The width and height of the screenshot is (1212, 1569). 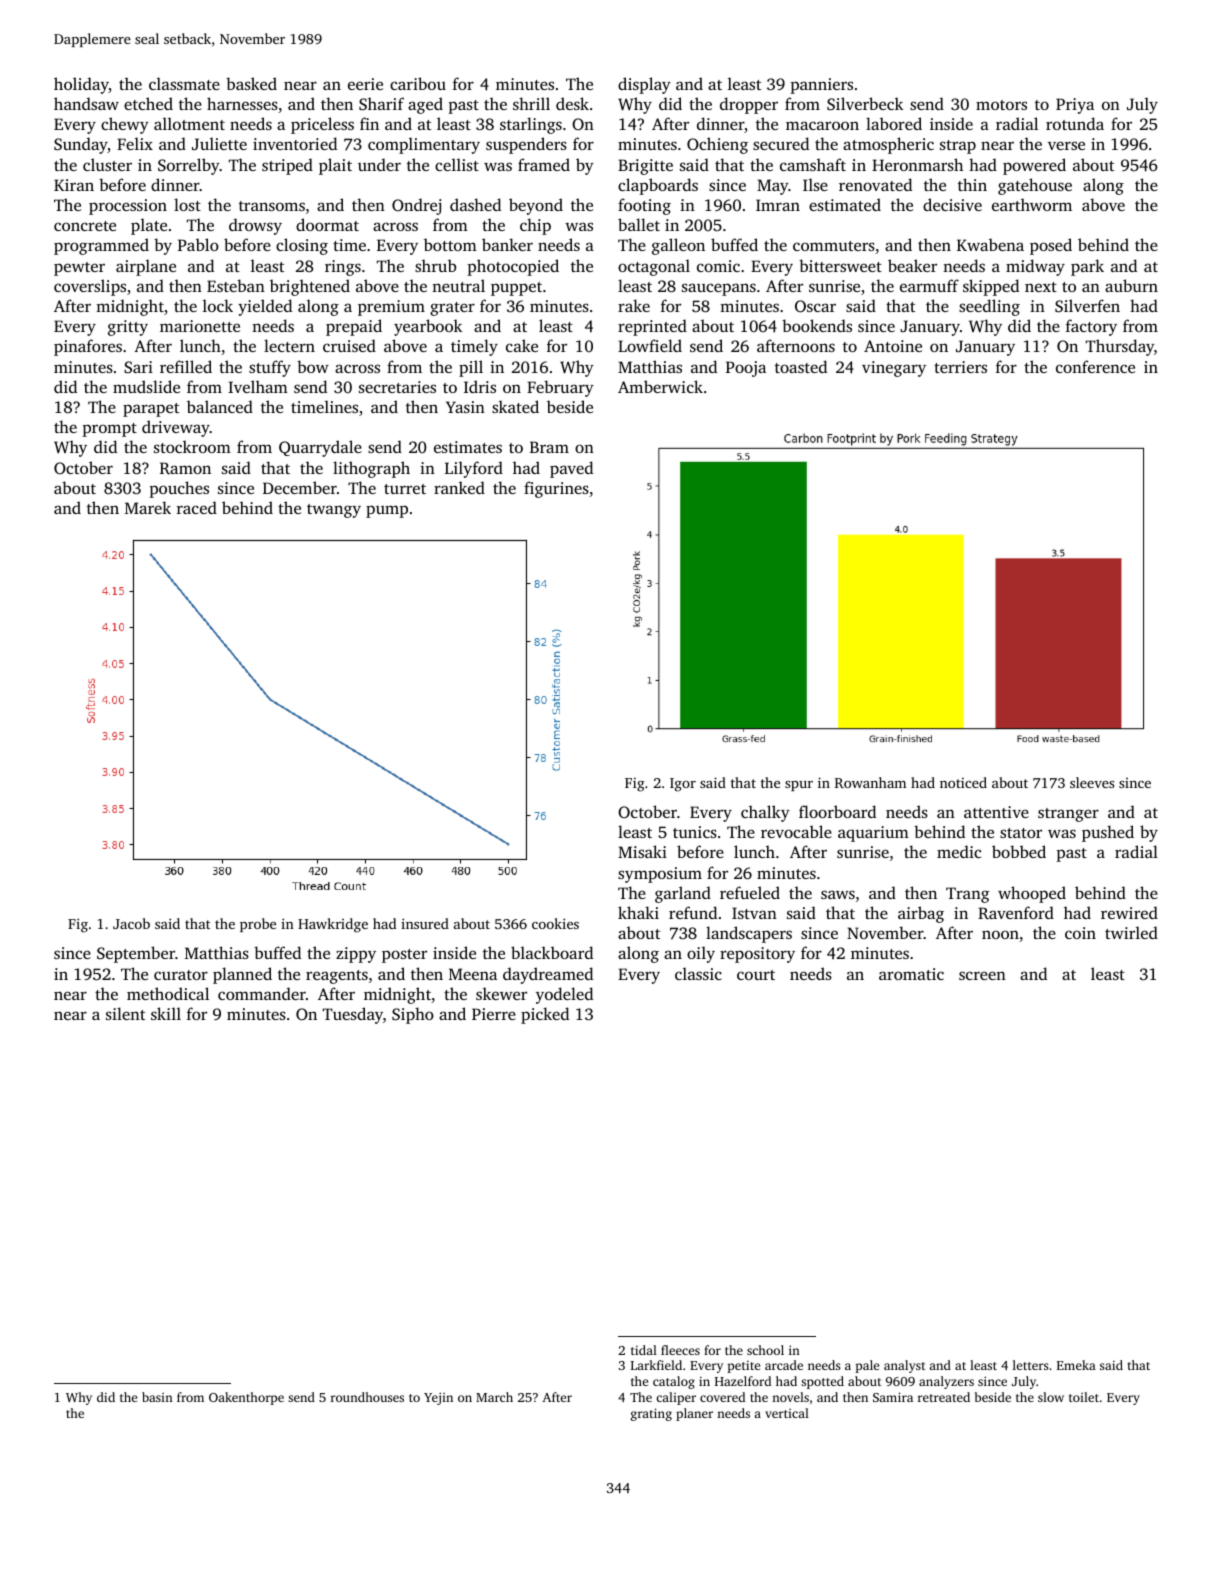 What do you see at coordinates (904, 1366) in the screenshot?
I see `analyst` at bounding box center [904, 1366].
